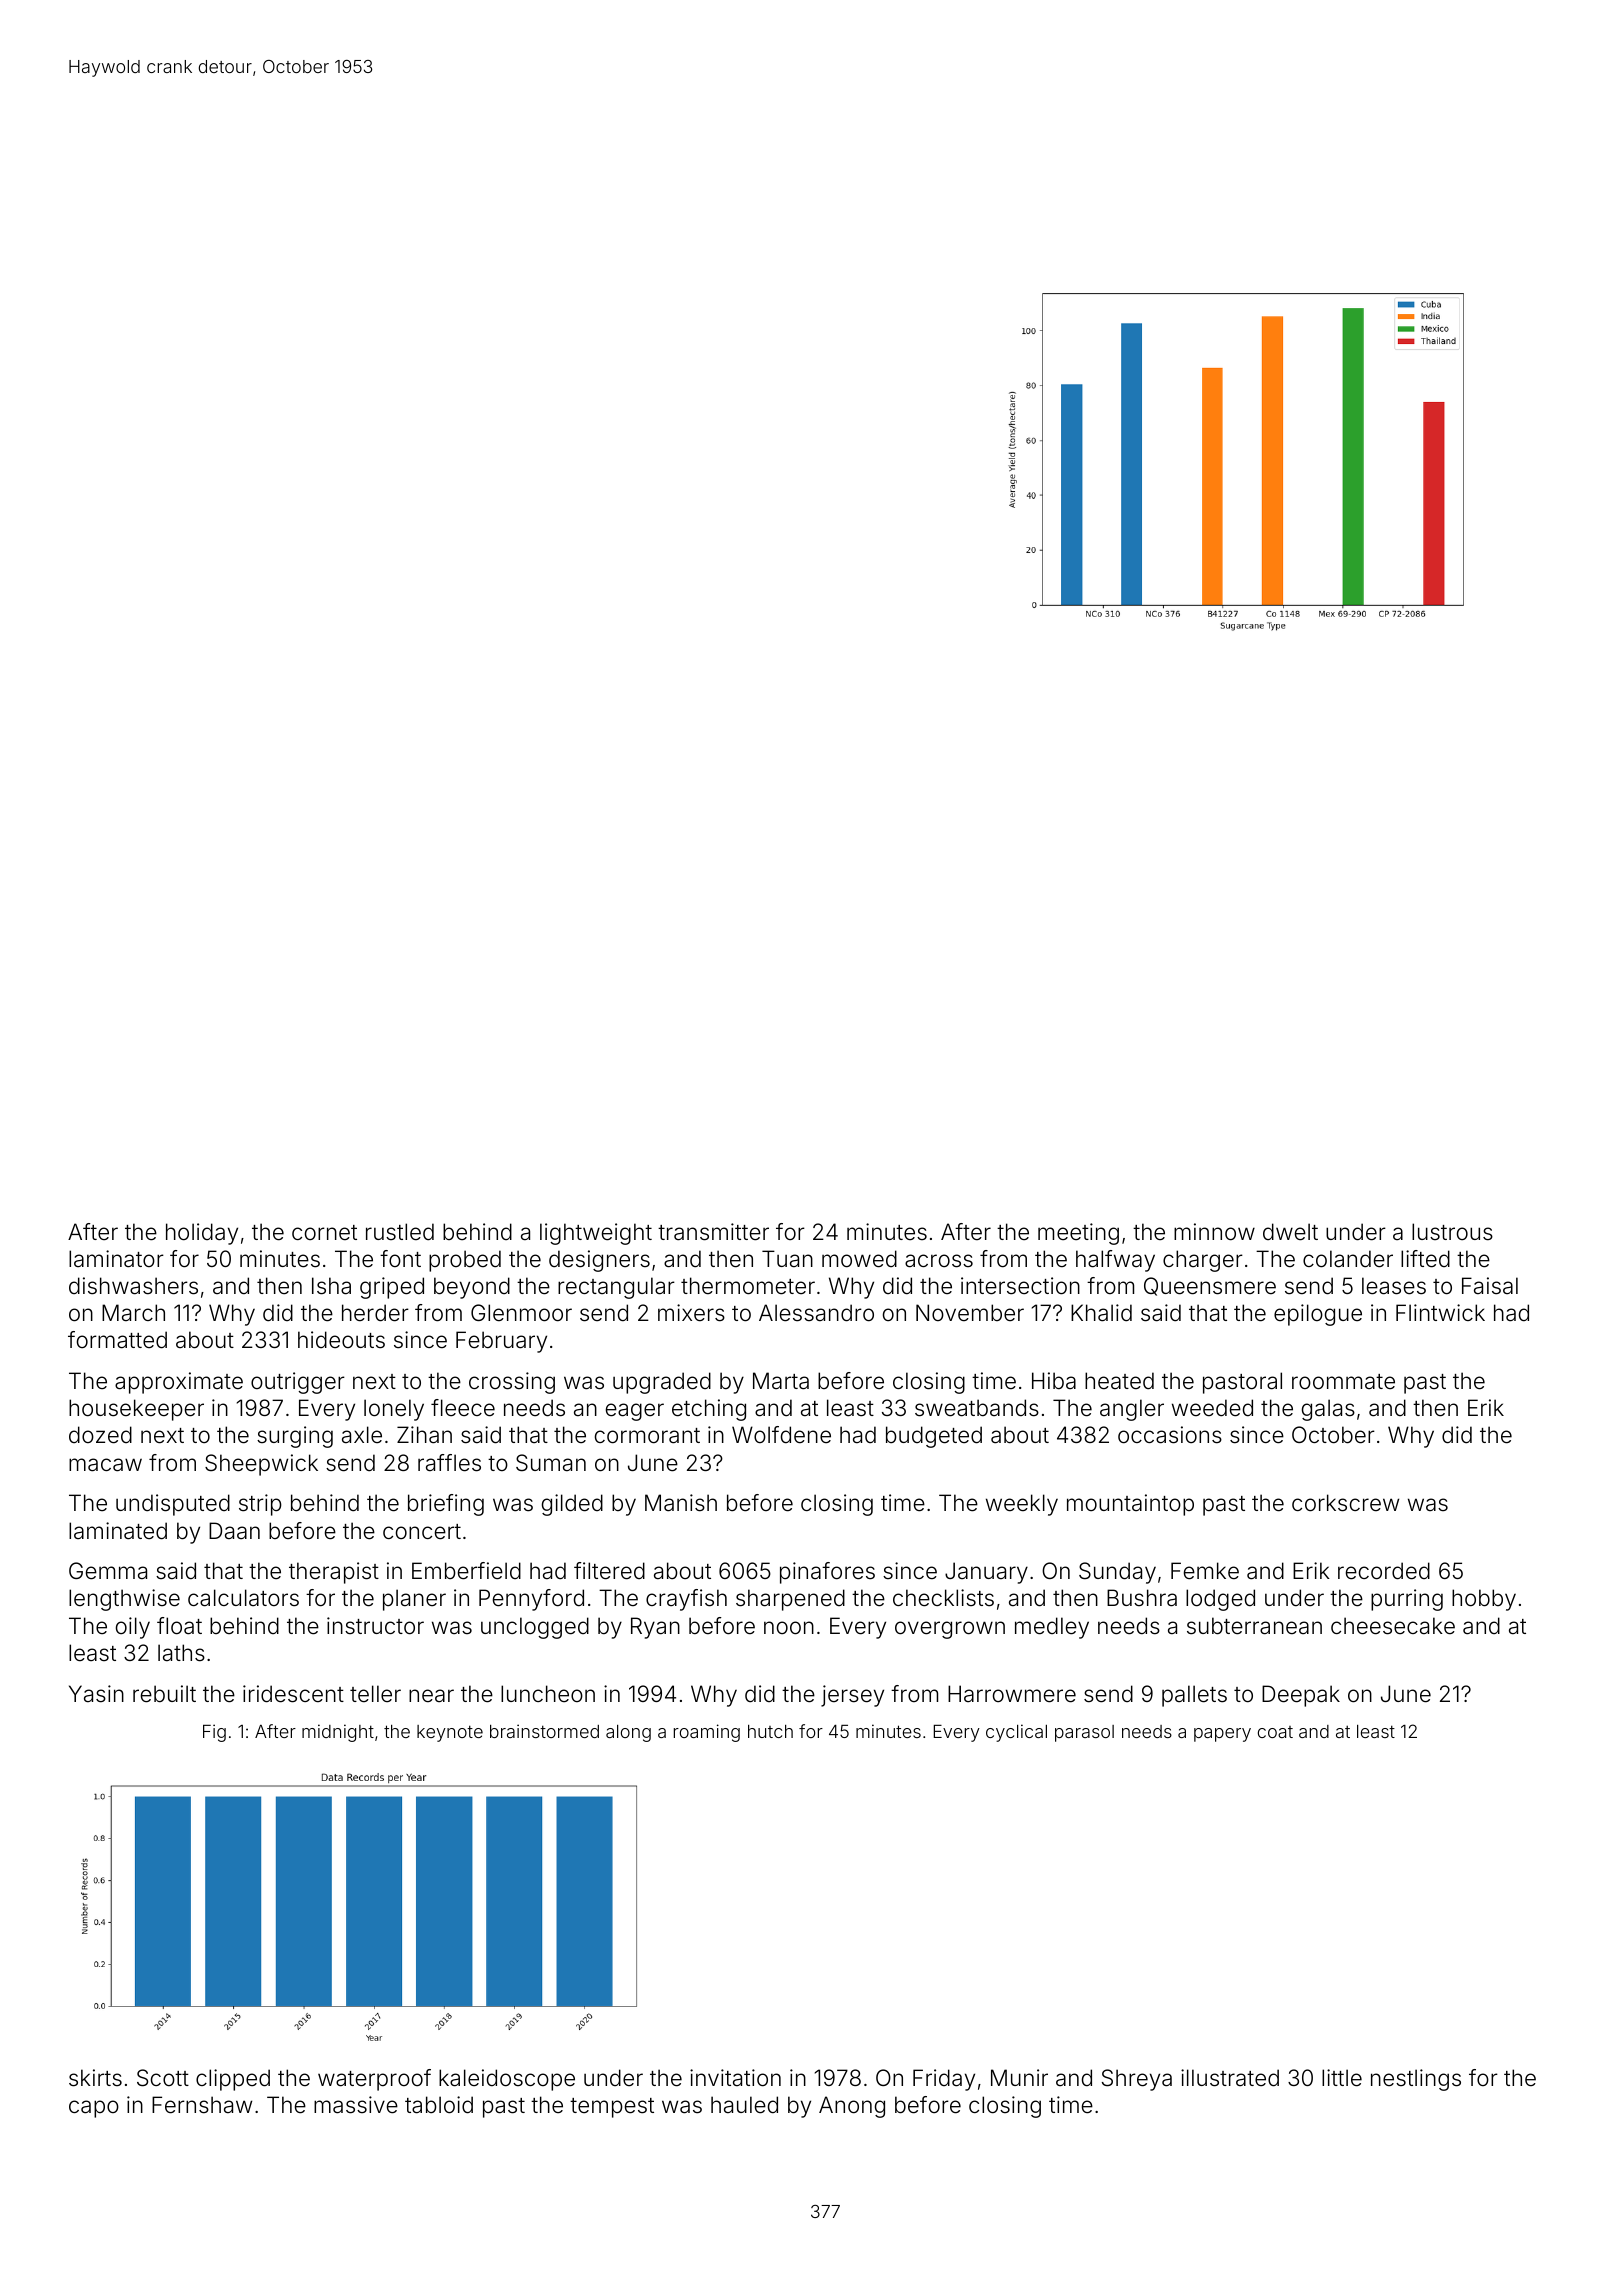 The height and width of the screenshot is (2292, 1620). I want to click on Anong, so click(852, 2107).
